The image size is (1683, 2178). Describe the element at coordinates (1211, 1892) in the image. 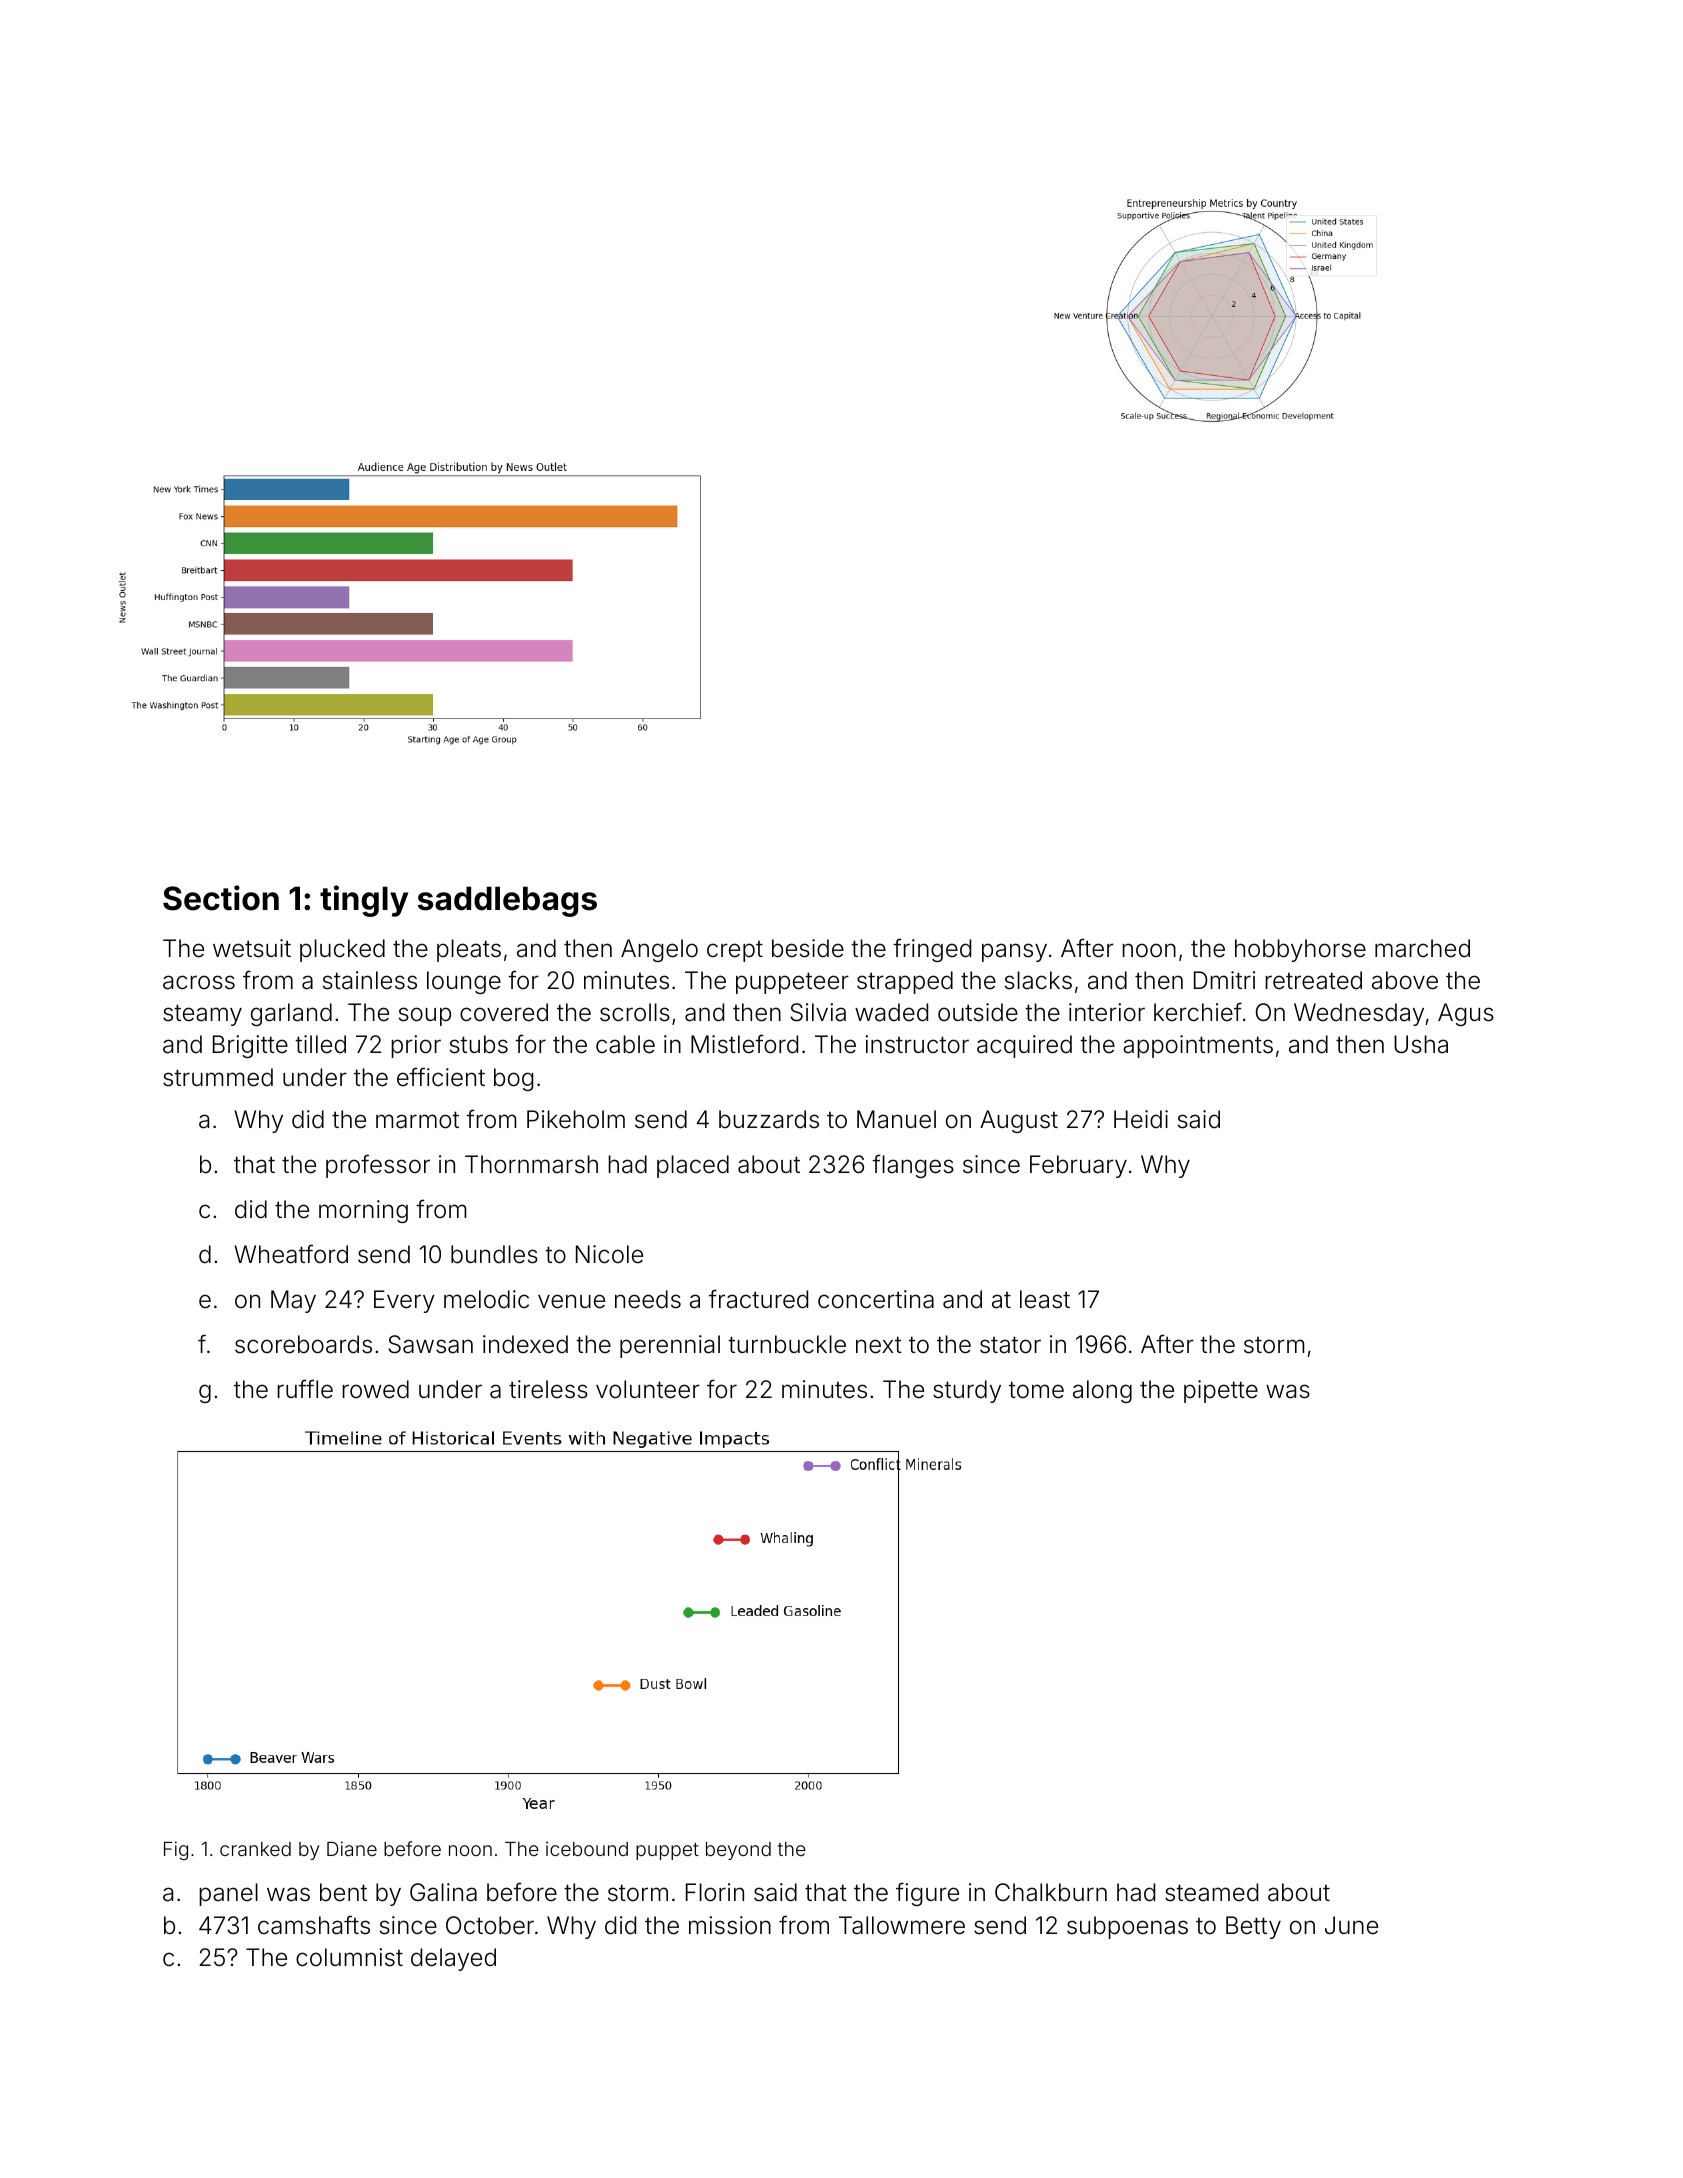

I see `steamed` at that location.
